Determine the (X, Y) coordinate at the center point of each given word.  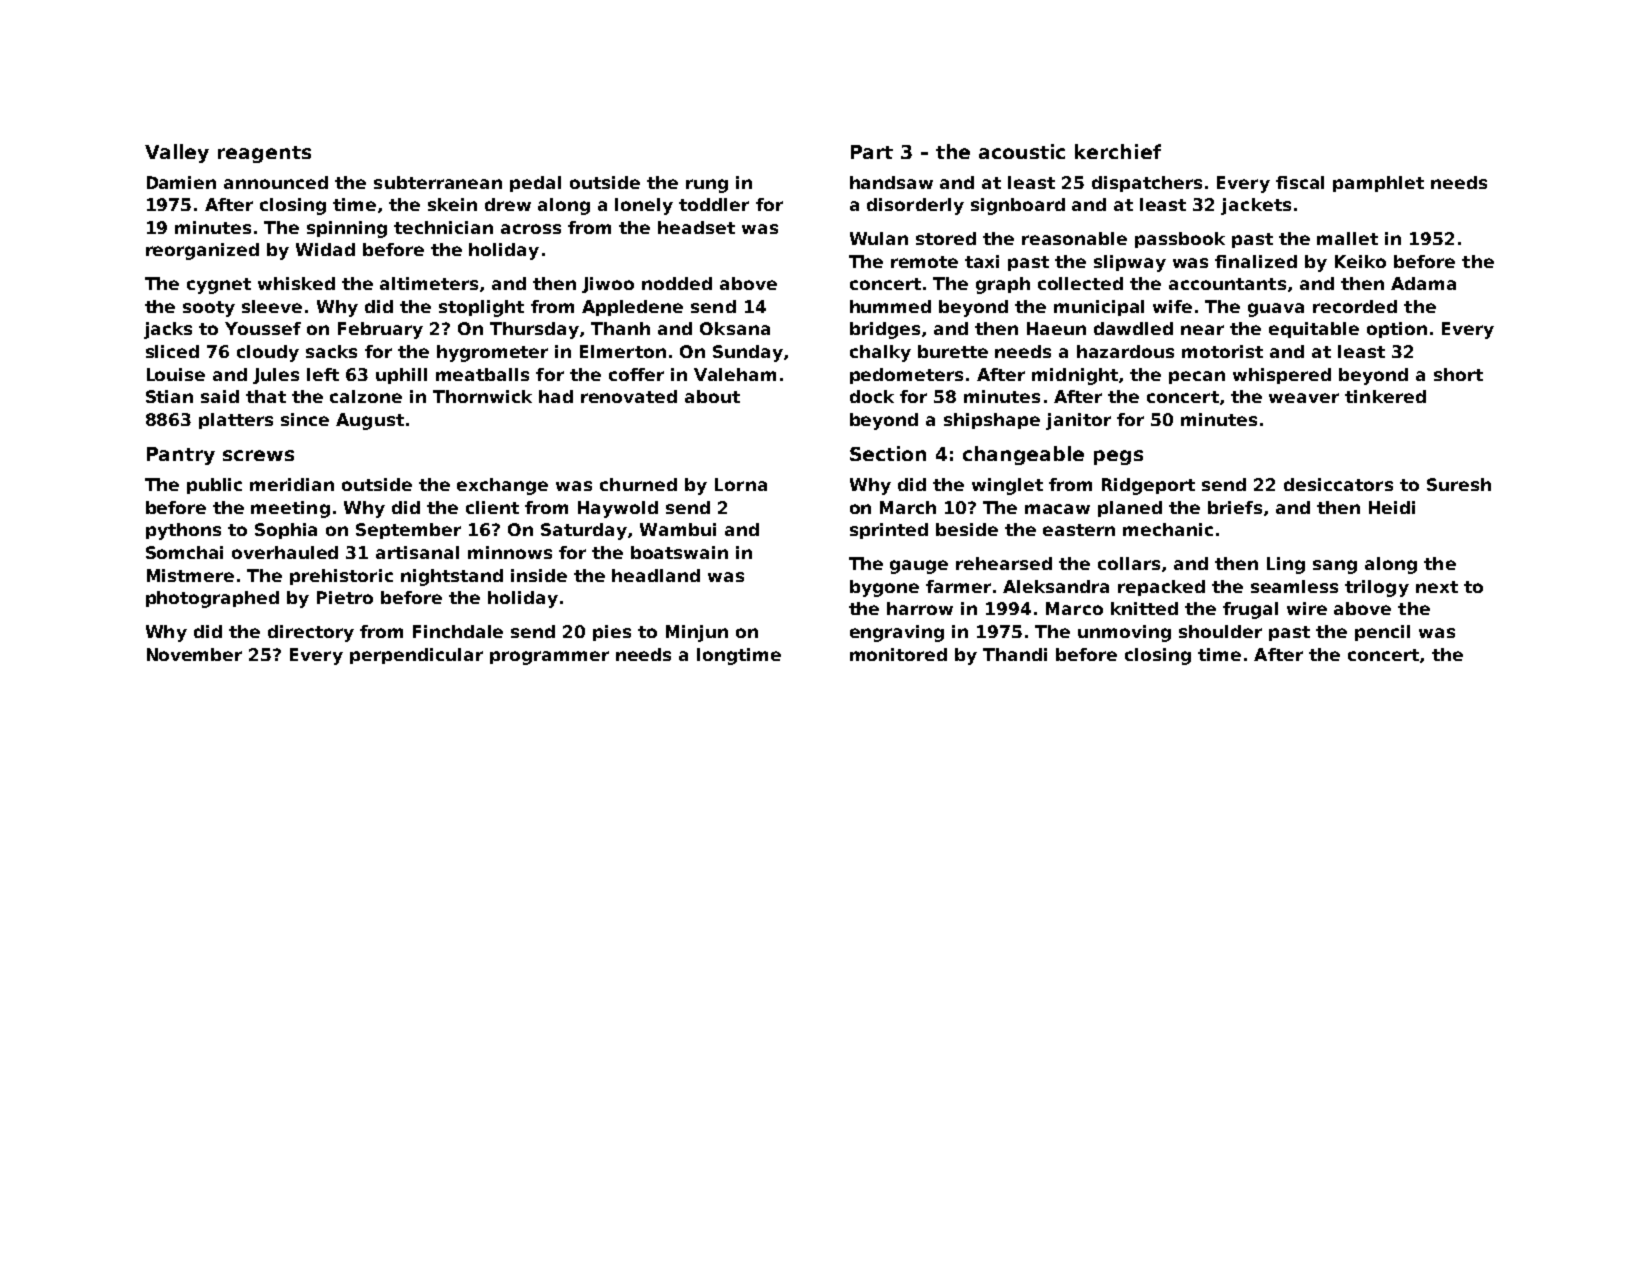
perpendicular (416, 656)
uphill (401, 376)
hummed (890, 306)
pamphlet (1378, 184)
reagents (264, 154)
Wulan (879, 238)
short (1458, 374)
